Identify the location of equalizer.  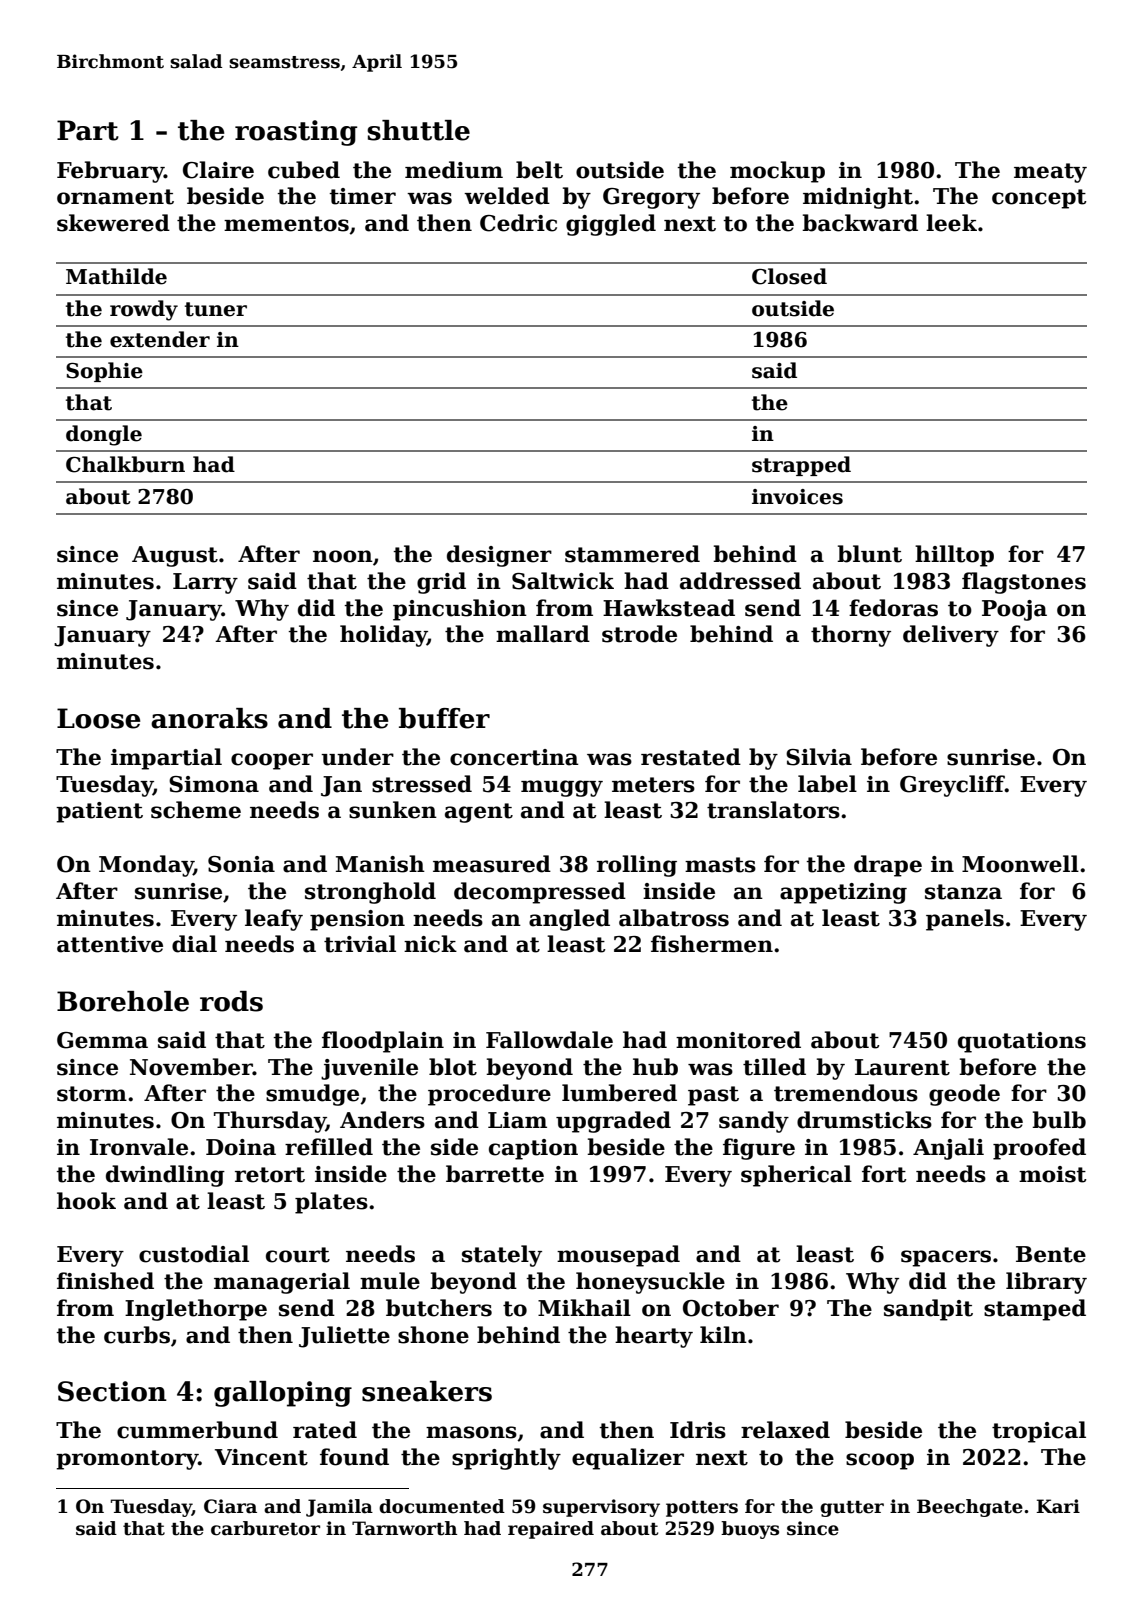
(628, 1459).
